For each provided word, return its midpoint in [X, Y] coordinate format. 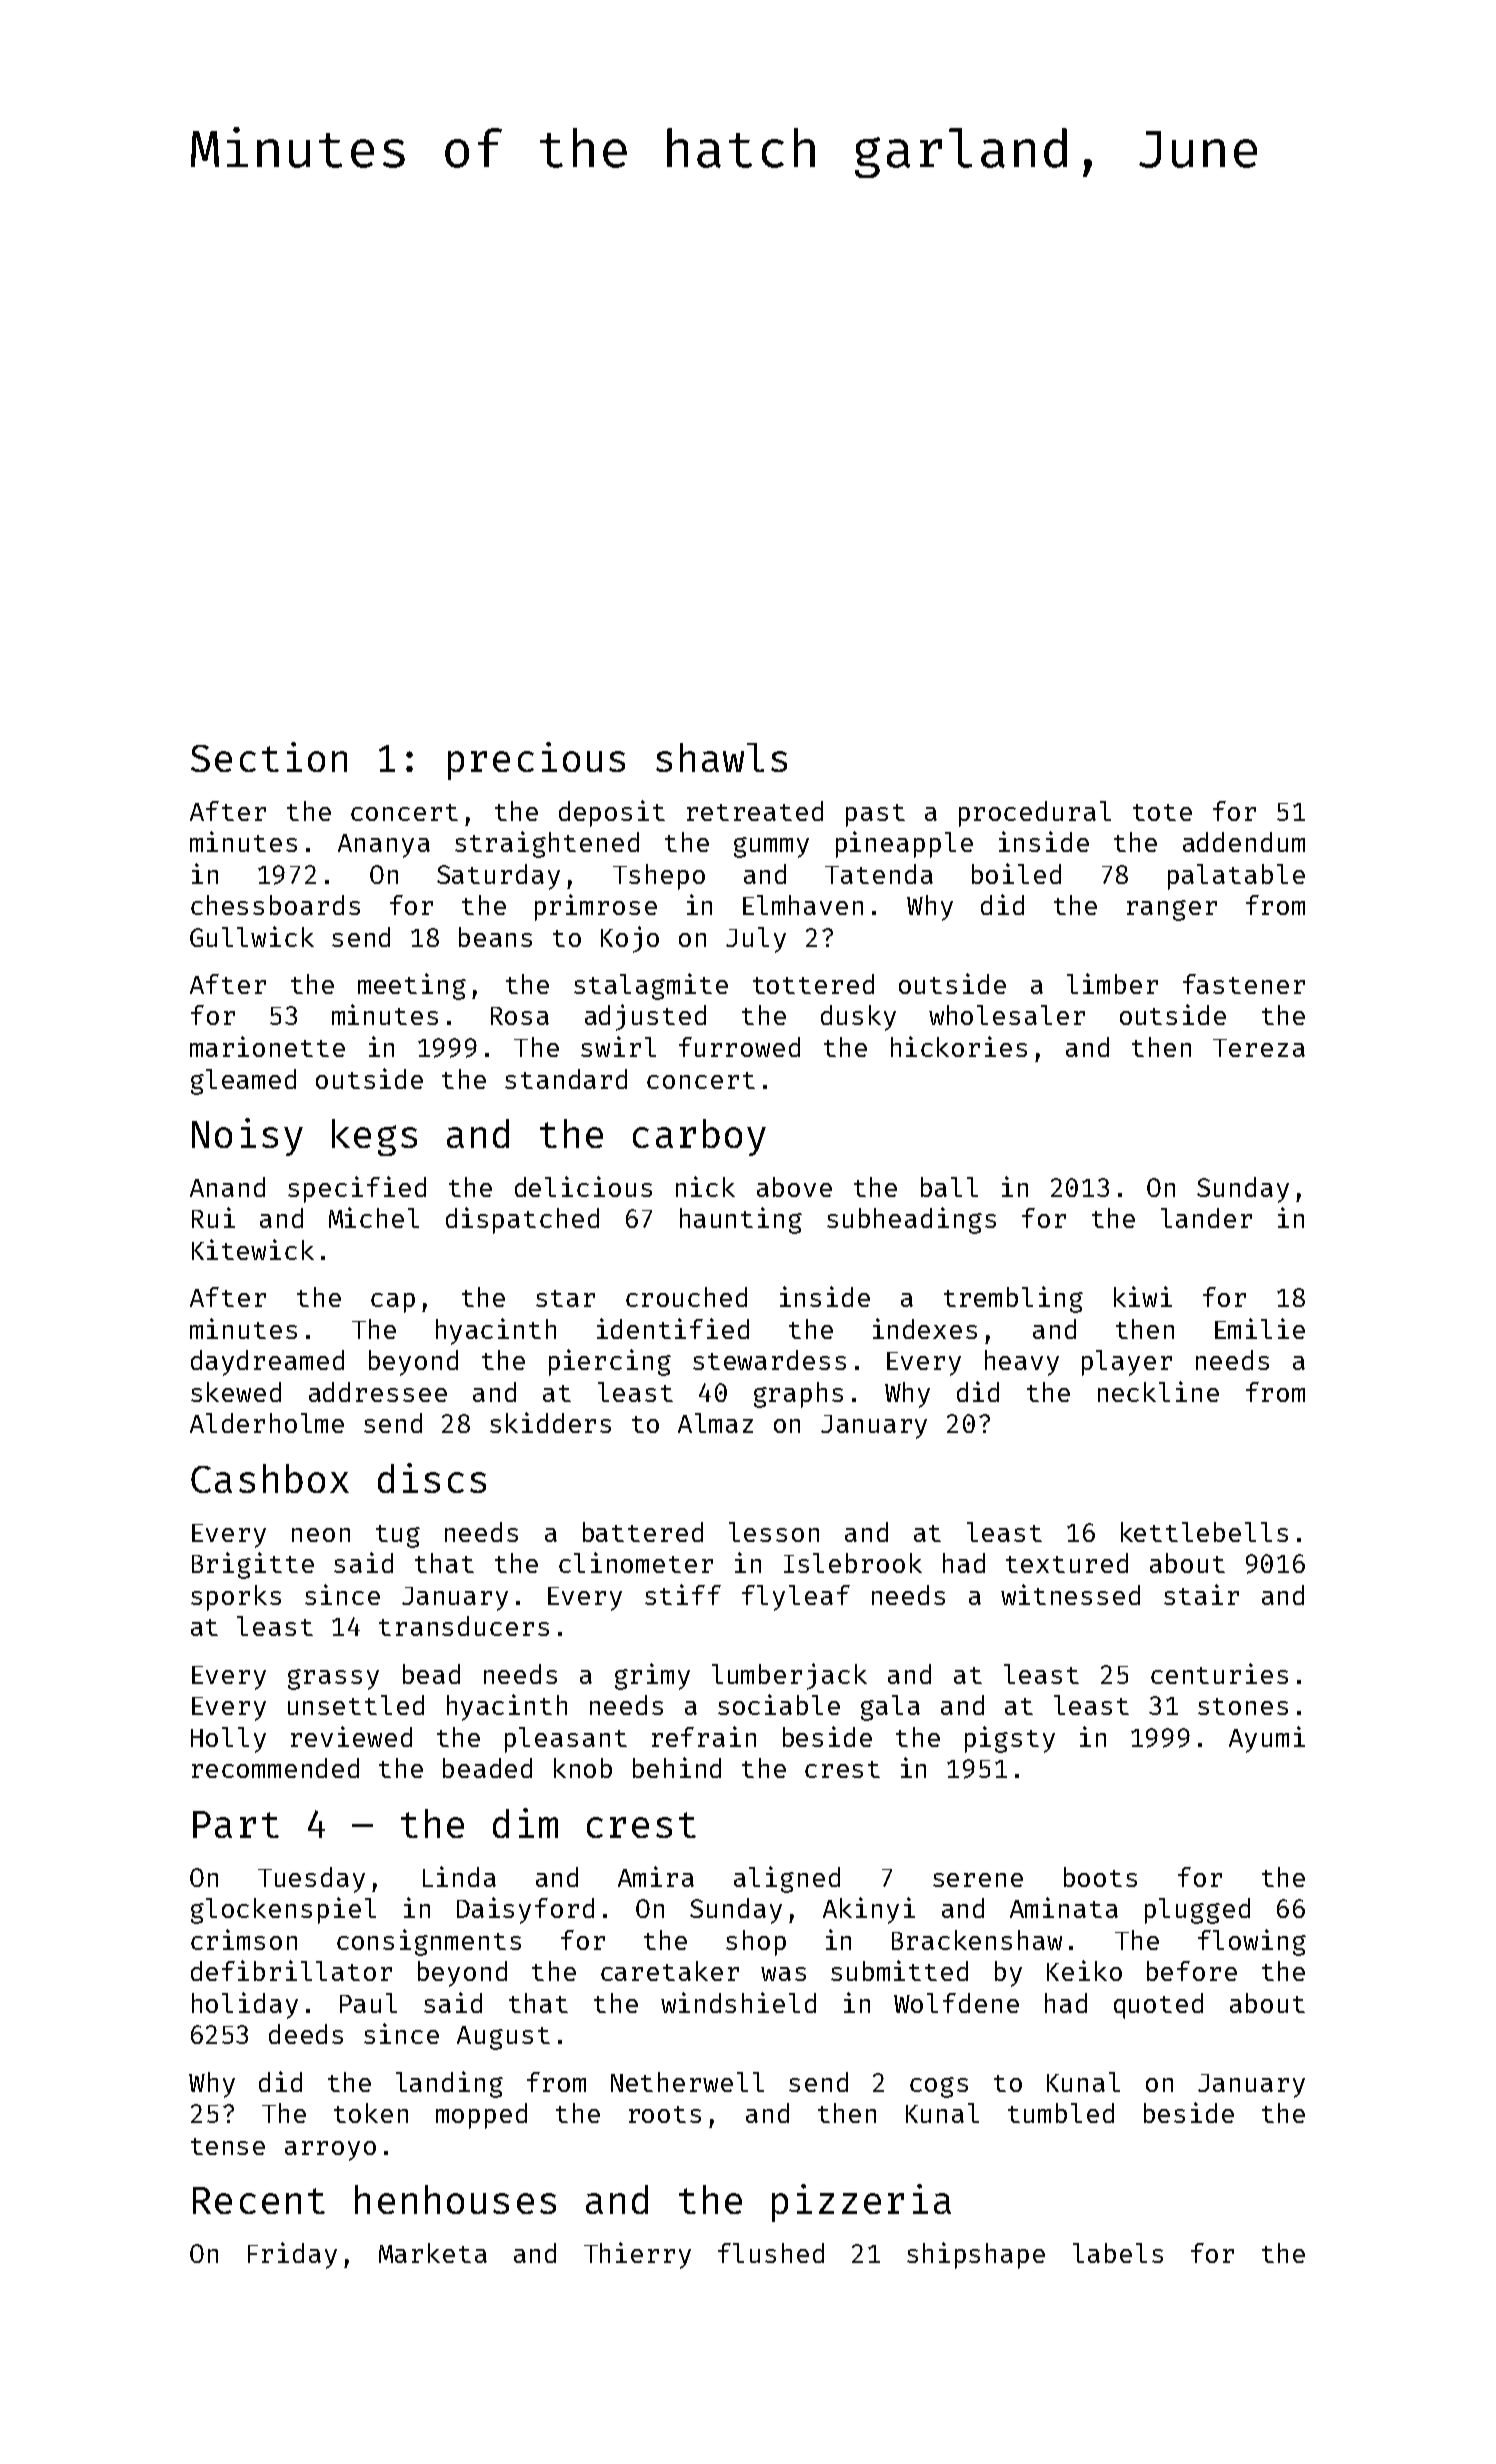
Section [269, 757]
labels [1118, 2253]
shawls [721, 757]
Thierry [637, 2255]
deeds [306, 2034]
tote [1162, 812]
